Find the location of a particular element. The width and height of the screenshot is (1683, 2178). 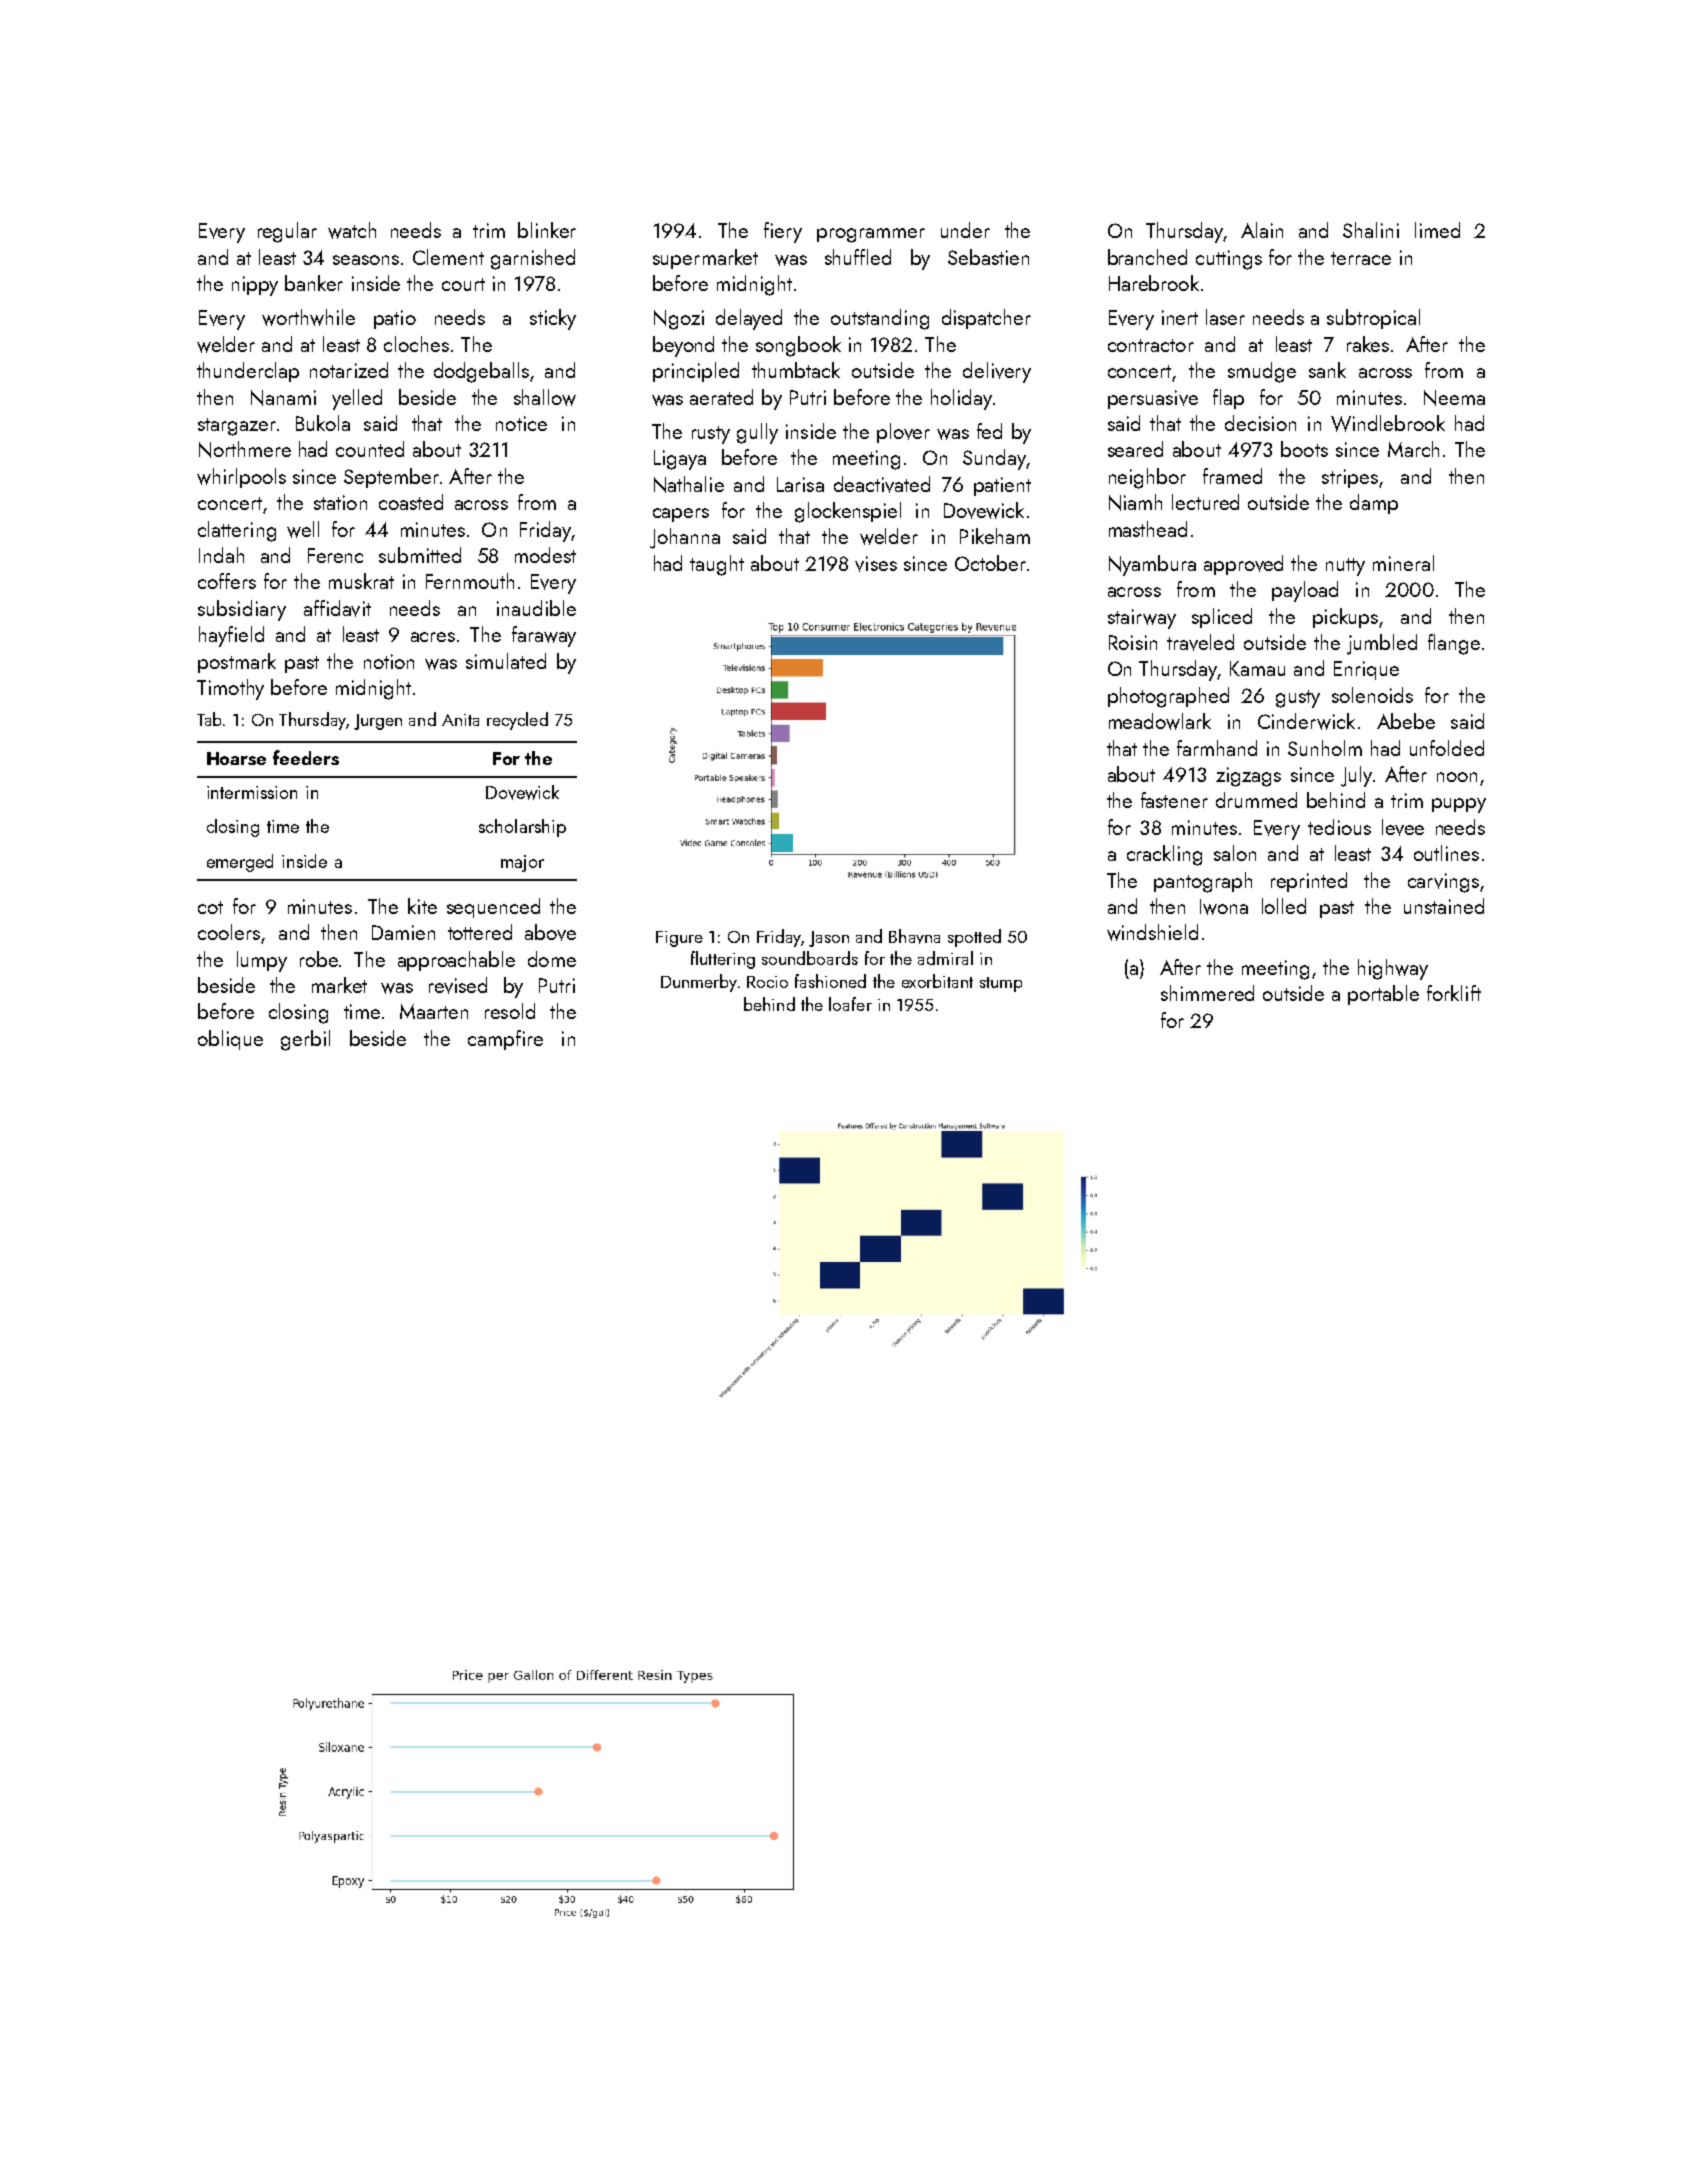

Shalini is located at coordinates (1371, 230).
